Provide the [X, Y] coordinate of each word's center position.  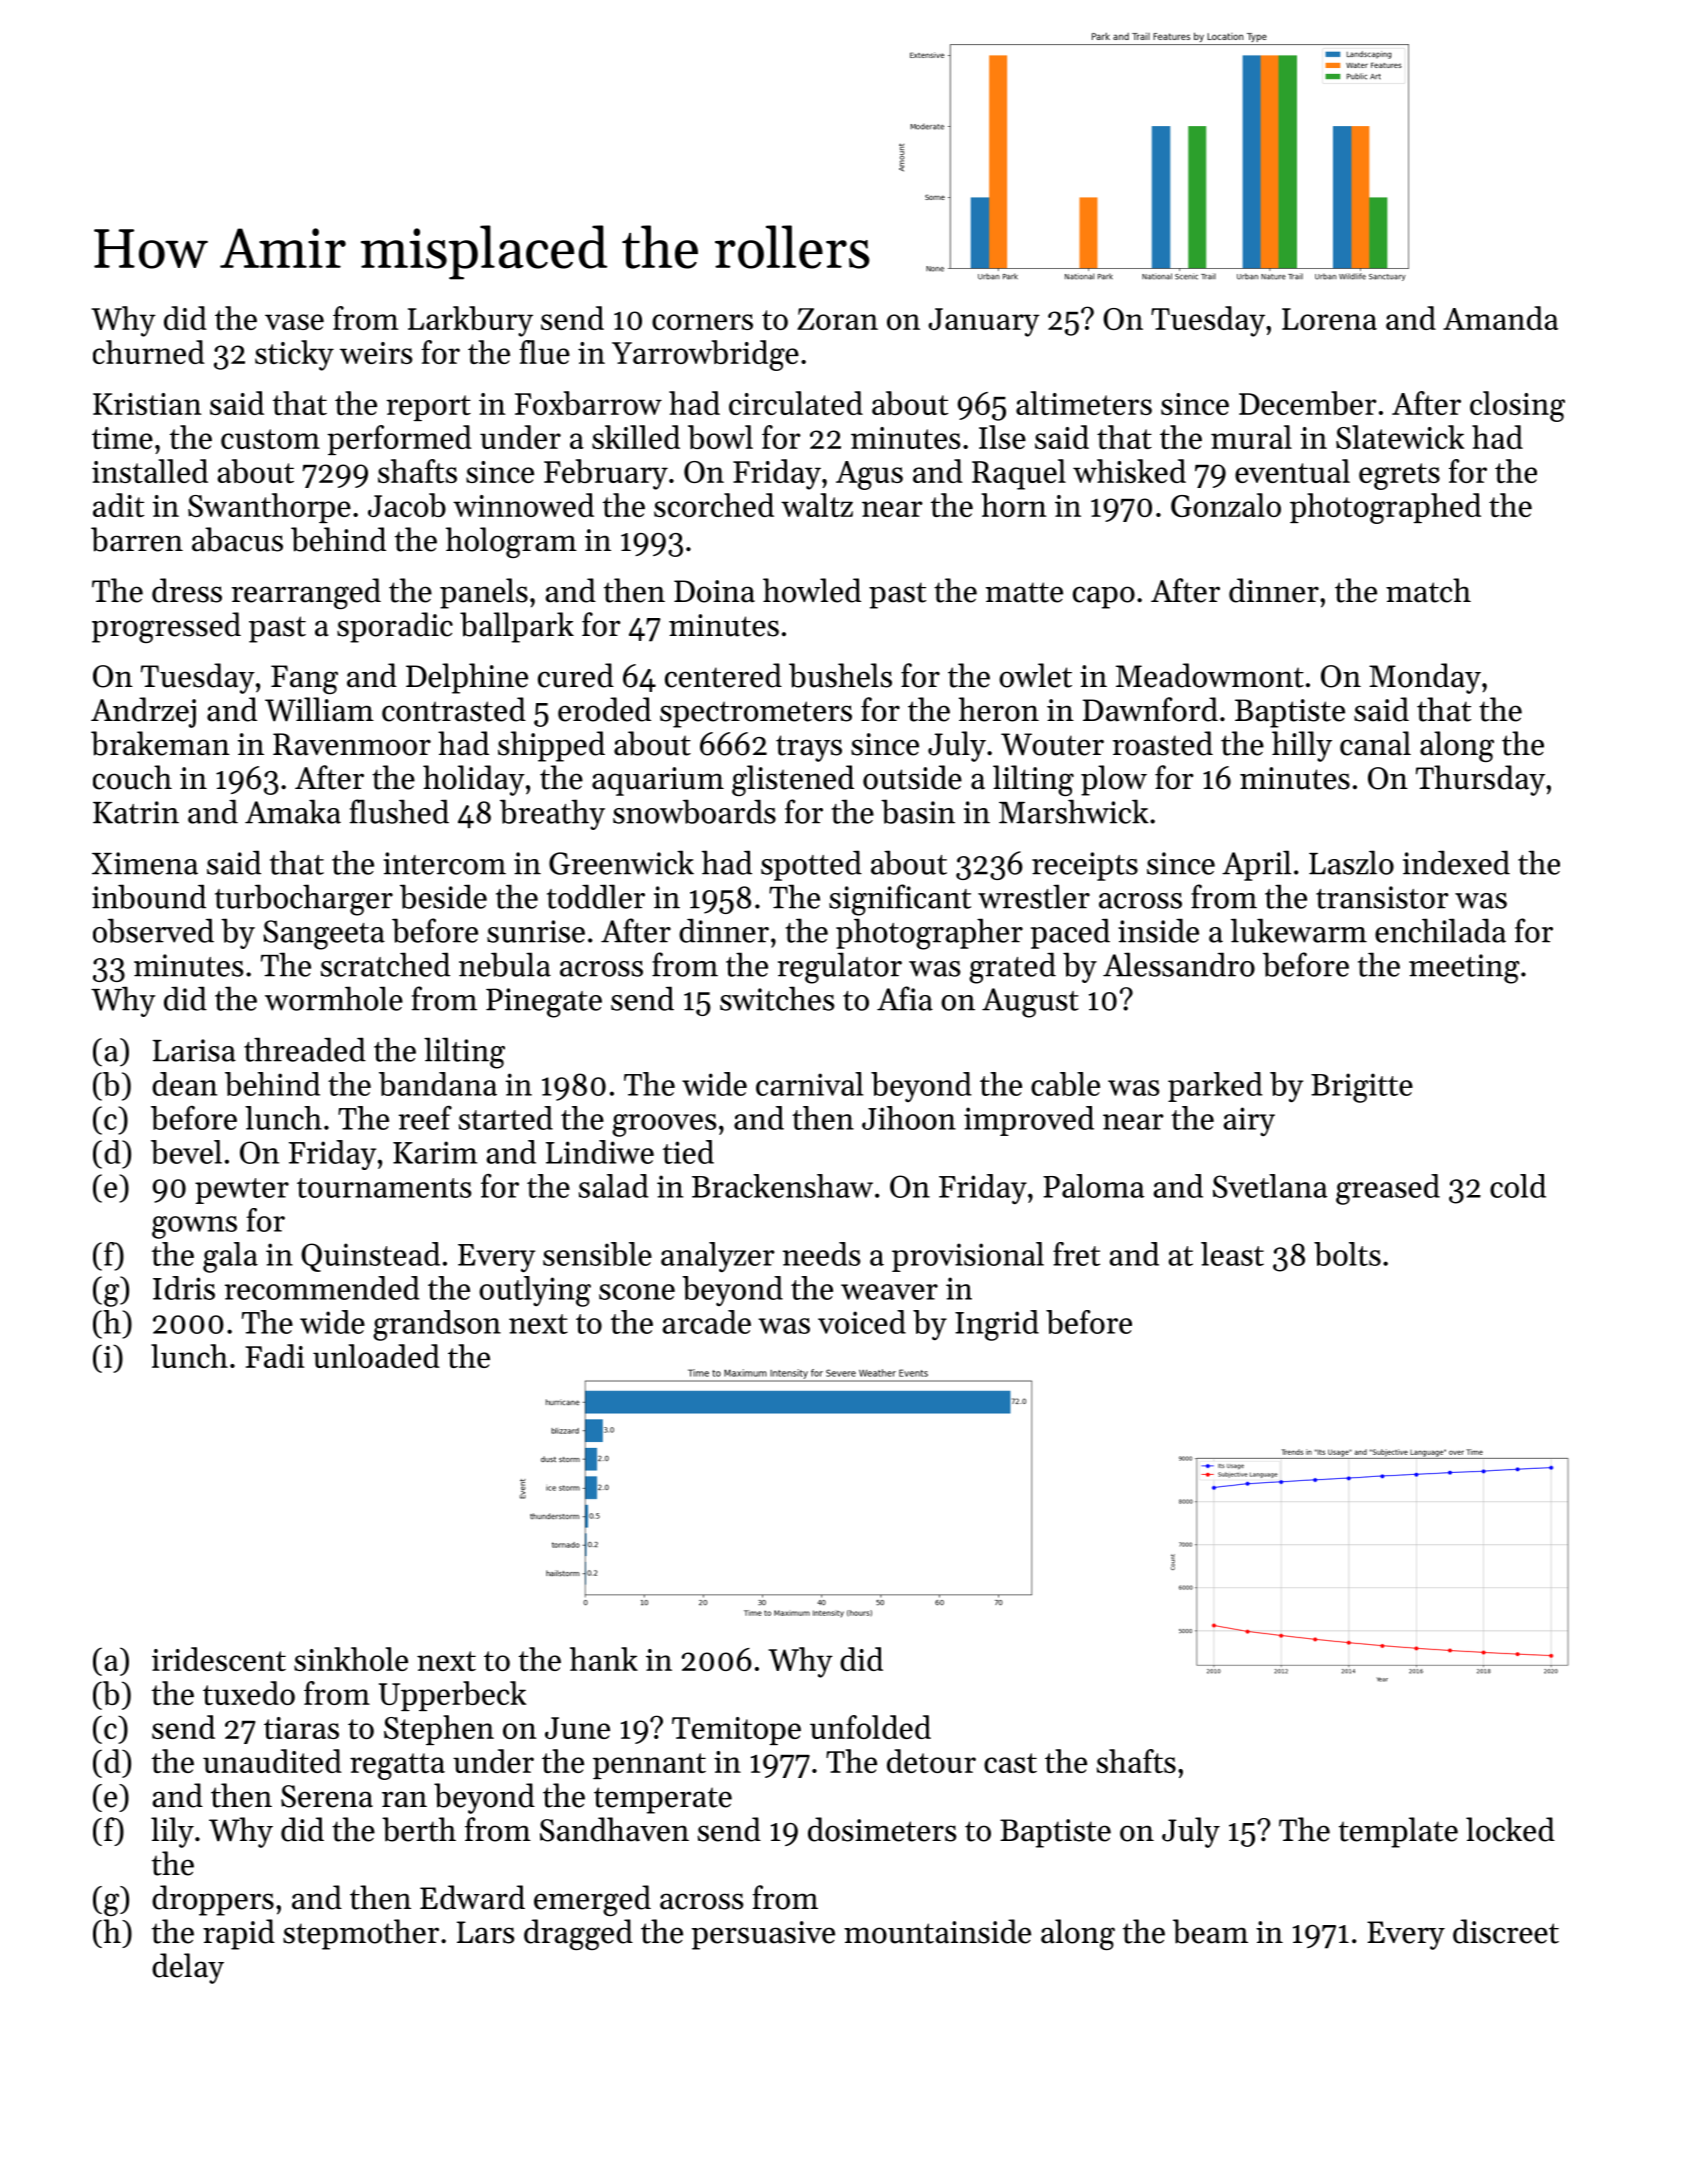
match [1428, 590]
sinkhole [351, 1659]
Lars [486, 1932]
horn [1014, 505]
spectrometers [756, 714]
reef [425, 1118]
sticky [294, 355]
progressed [166, 627]
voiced [862, 1322]
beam [1210, 1931]
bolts [1347, 1254]
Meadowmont [1210, 675]
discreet [1506, 1931]
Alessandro [1179, 964]
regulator [840, 968]
